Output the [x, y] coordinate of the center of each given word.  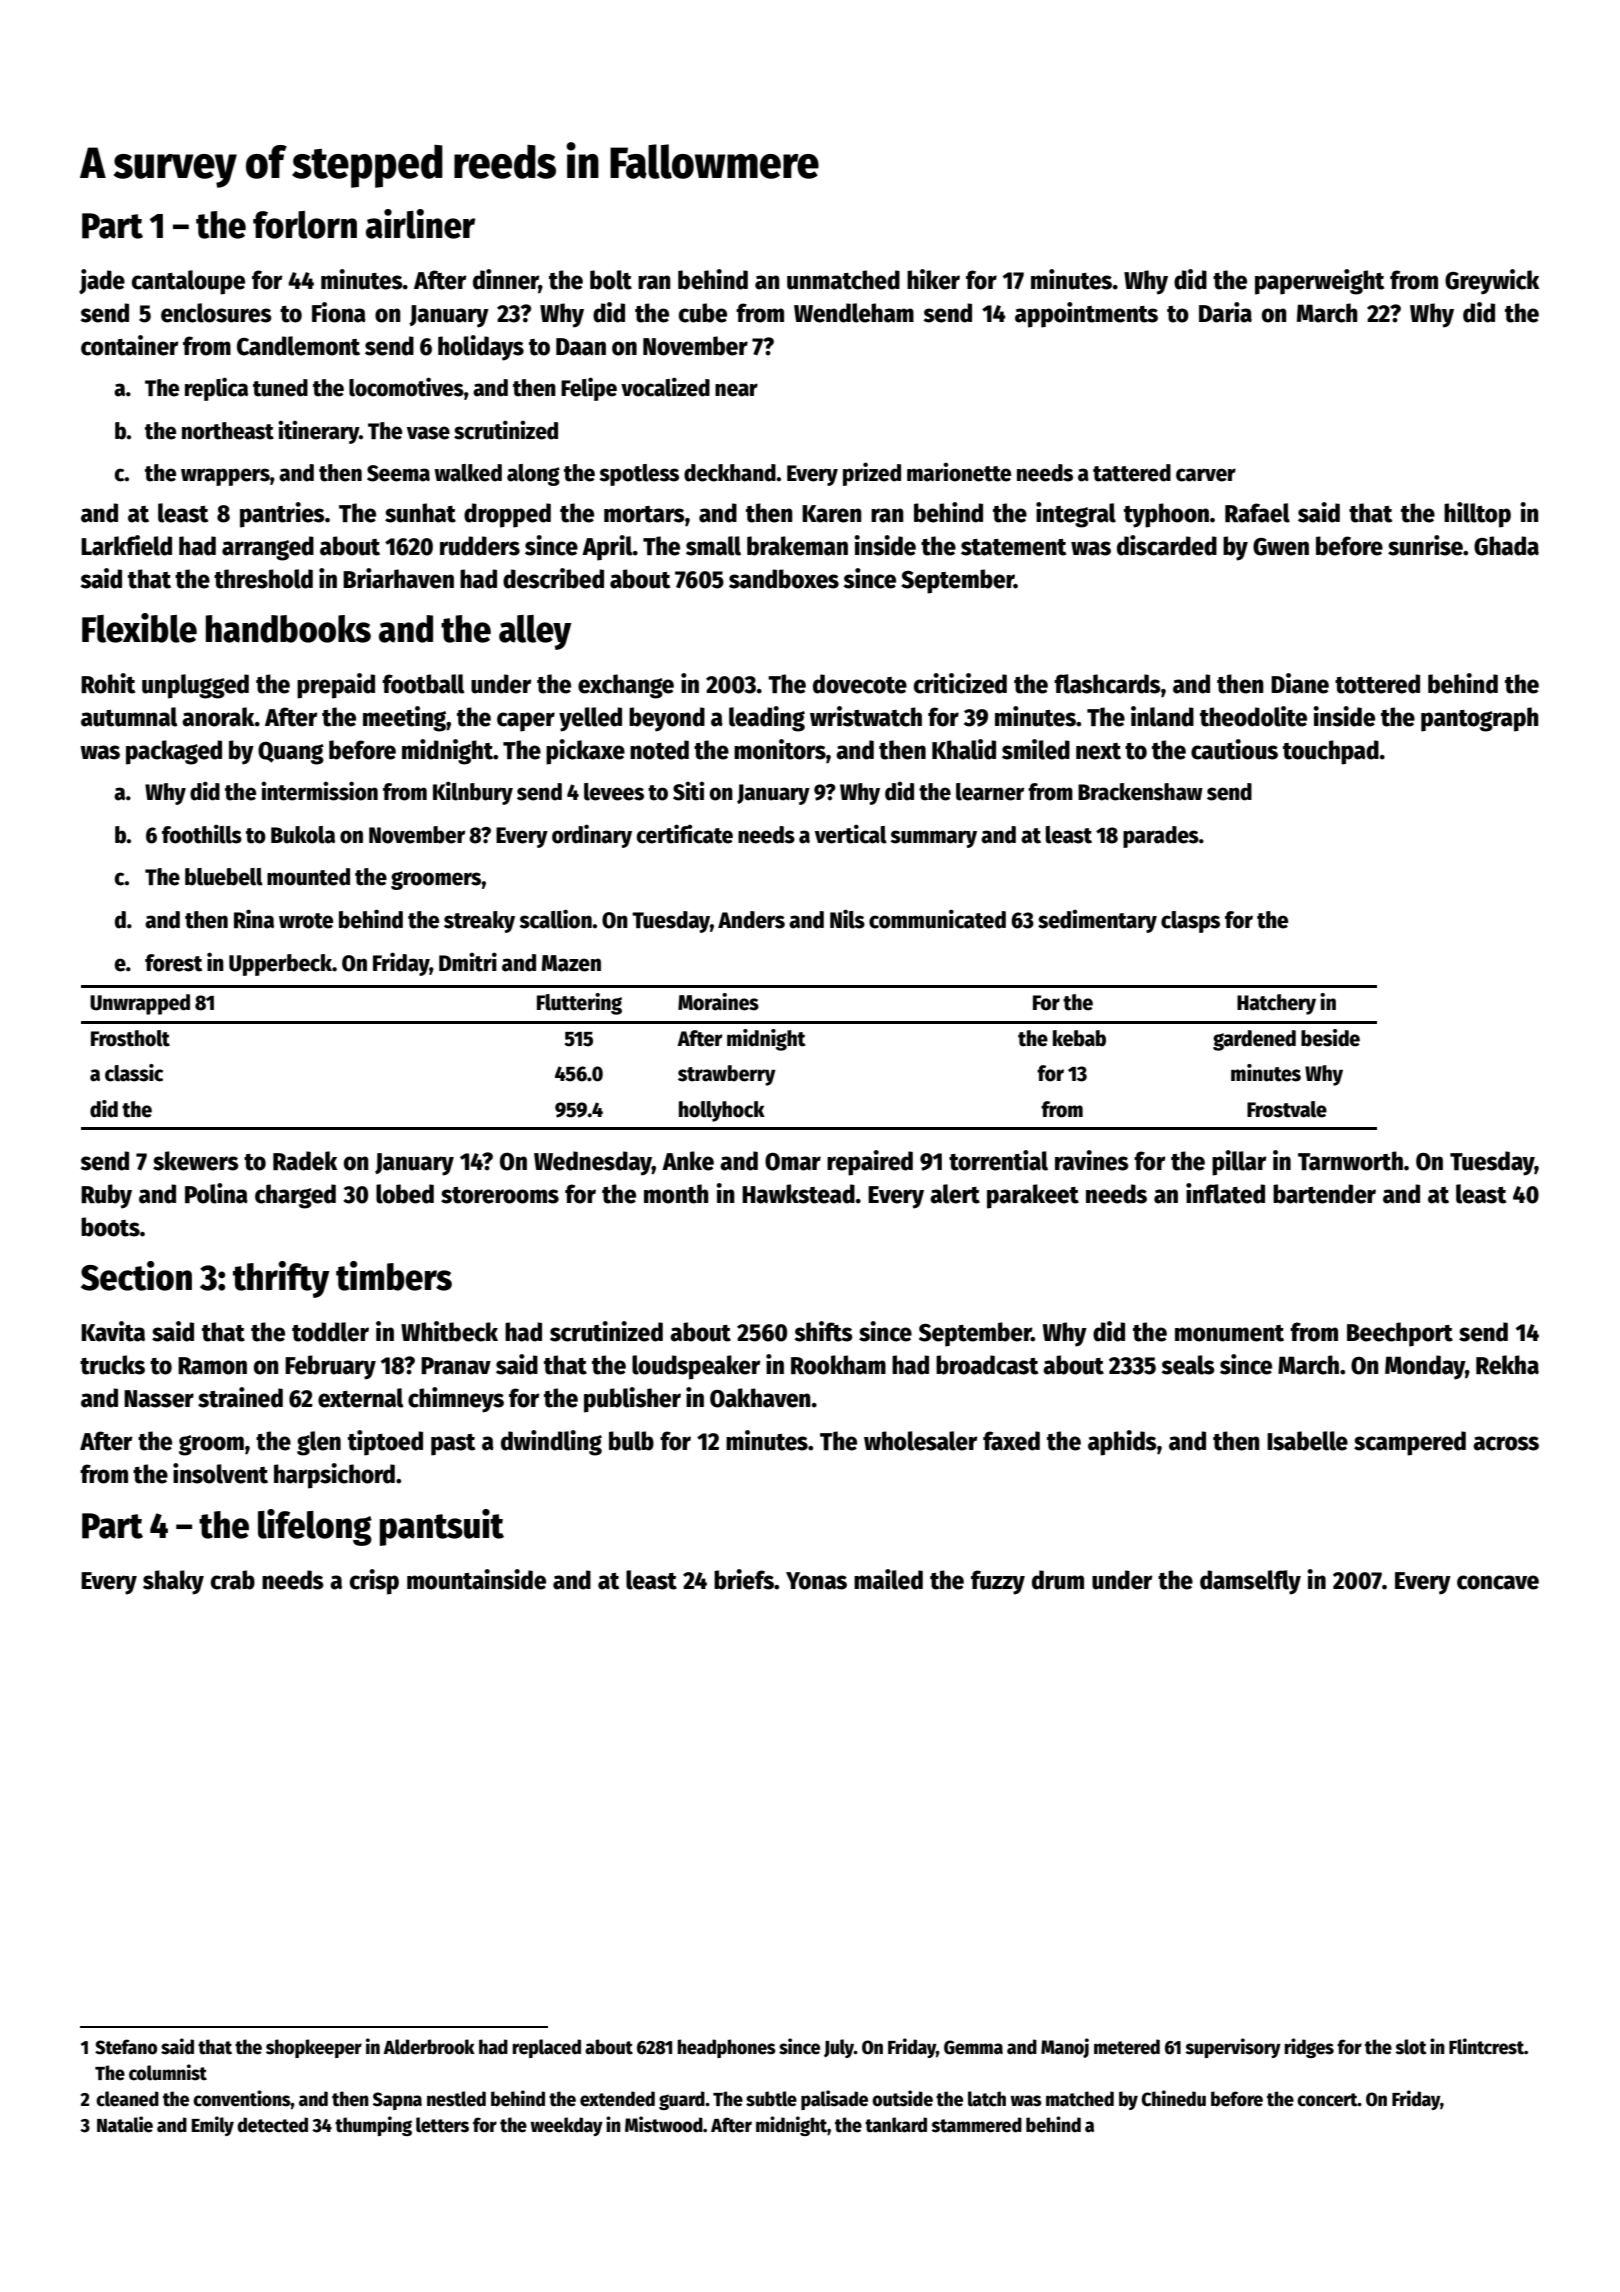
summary [933, 839]
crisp [374, 1582]
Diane [1300, 683]
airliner [420, 224]
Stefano [126, 2047]
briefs [744, 1579]
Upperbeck [280, 965]
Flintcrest [1486, 2046]
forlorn [305, 225]
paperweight [1319, 282]
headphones [726, 2048]
